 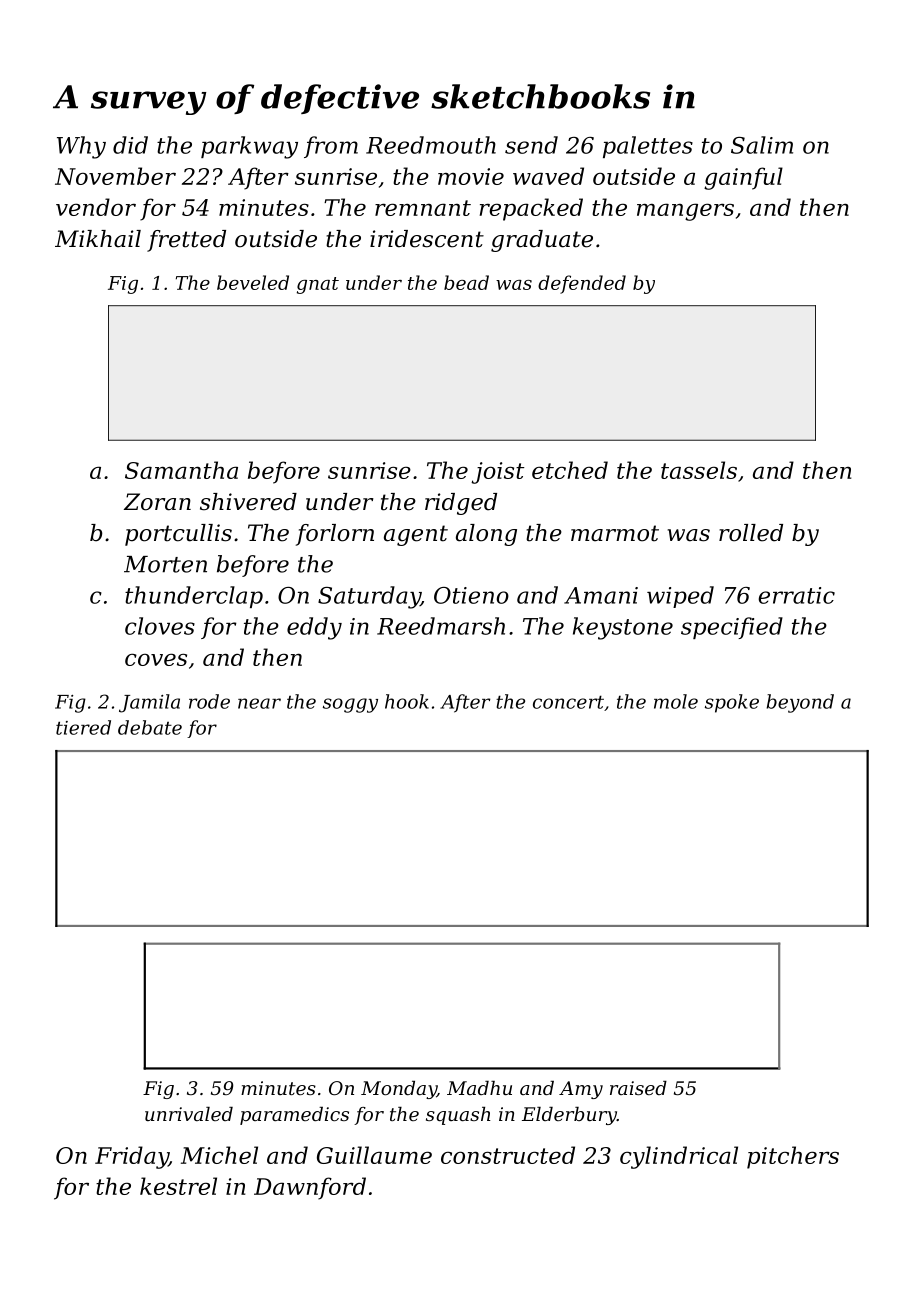 I want to click on parkway, so click(x=249, y=147).
